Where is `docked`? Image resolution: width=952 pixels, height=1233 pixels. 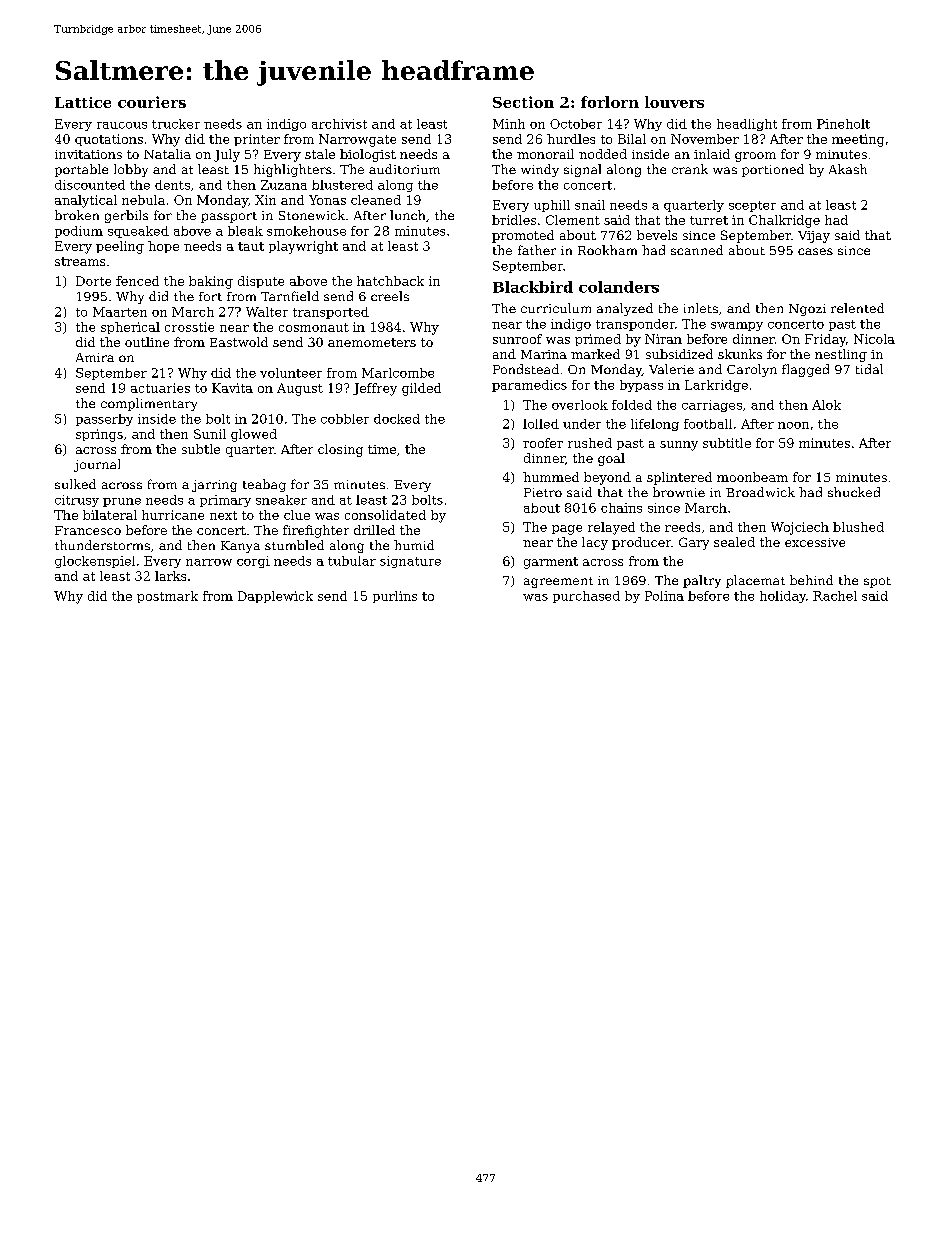
docked is located at coordinates (397, 419).
